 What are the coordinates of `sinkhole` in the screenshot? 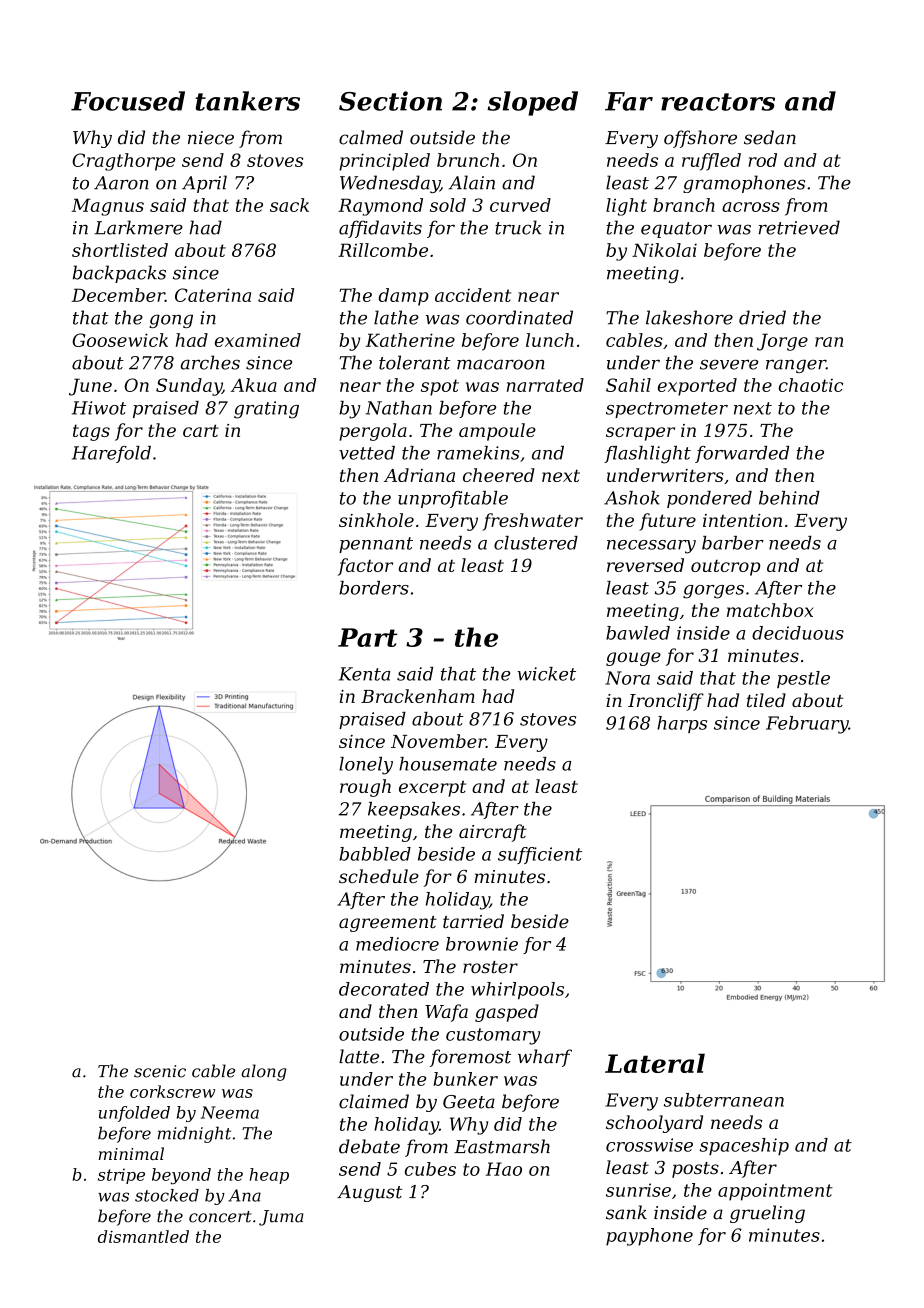 It's located at (376, 520).
